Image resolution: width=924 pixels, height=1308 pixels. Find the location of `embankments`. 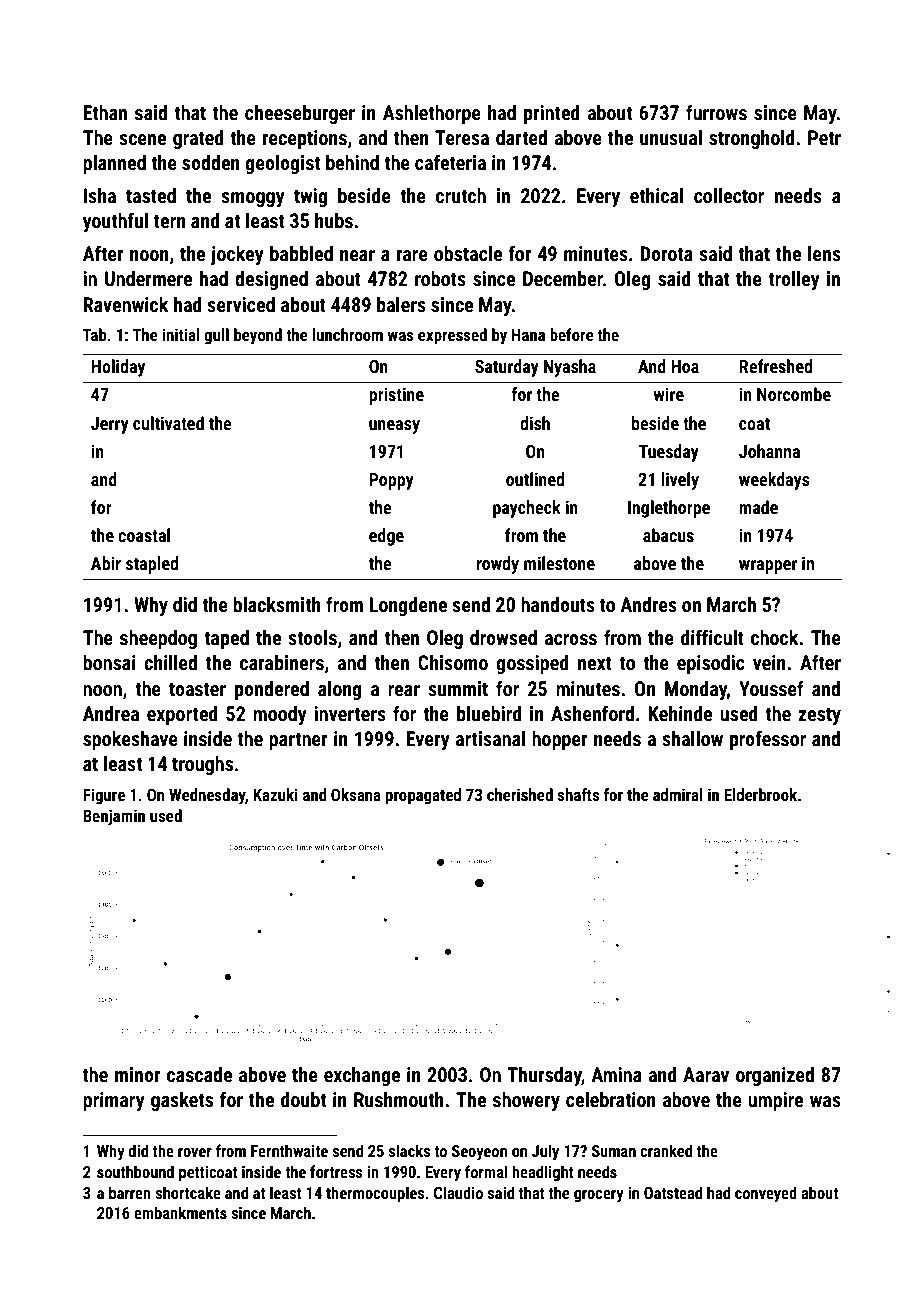

embankments is located at coordinates (180, 1212).
